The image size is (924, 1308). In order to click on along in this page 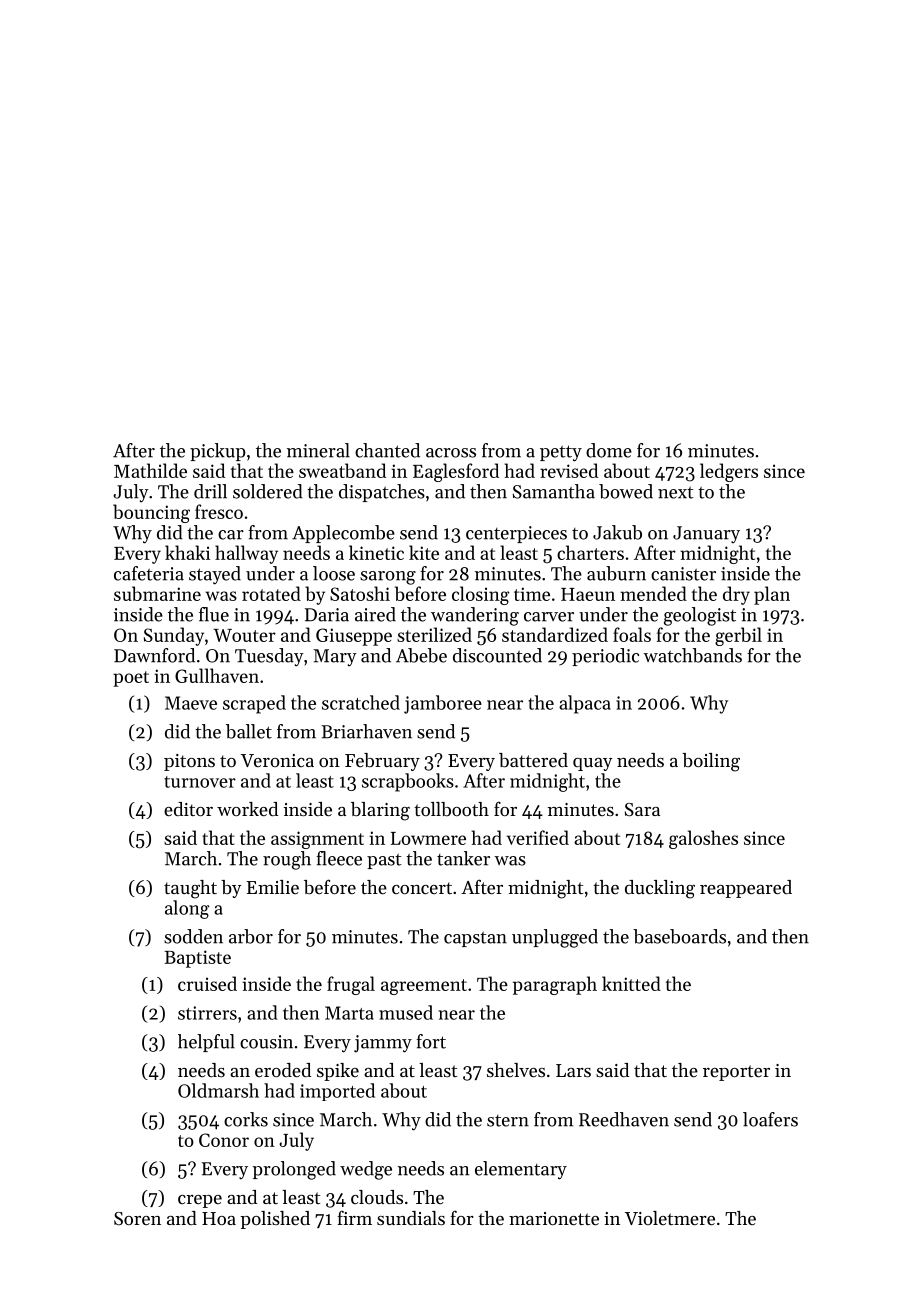, I will do `click(187, 909)`.
